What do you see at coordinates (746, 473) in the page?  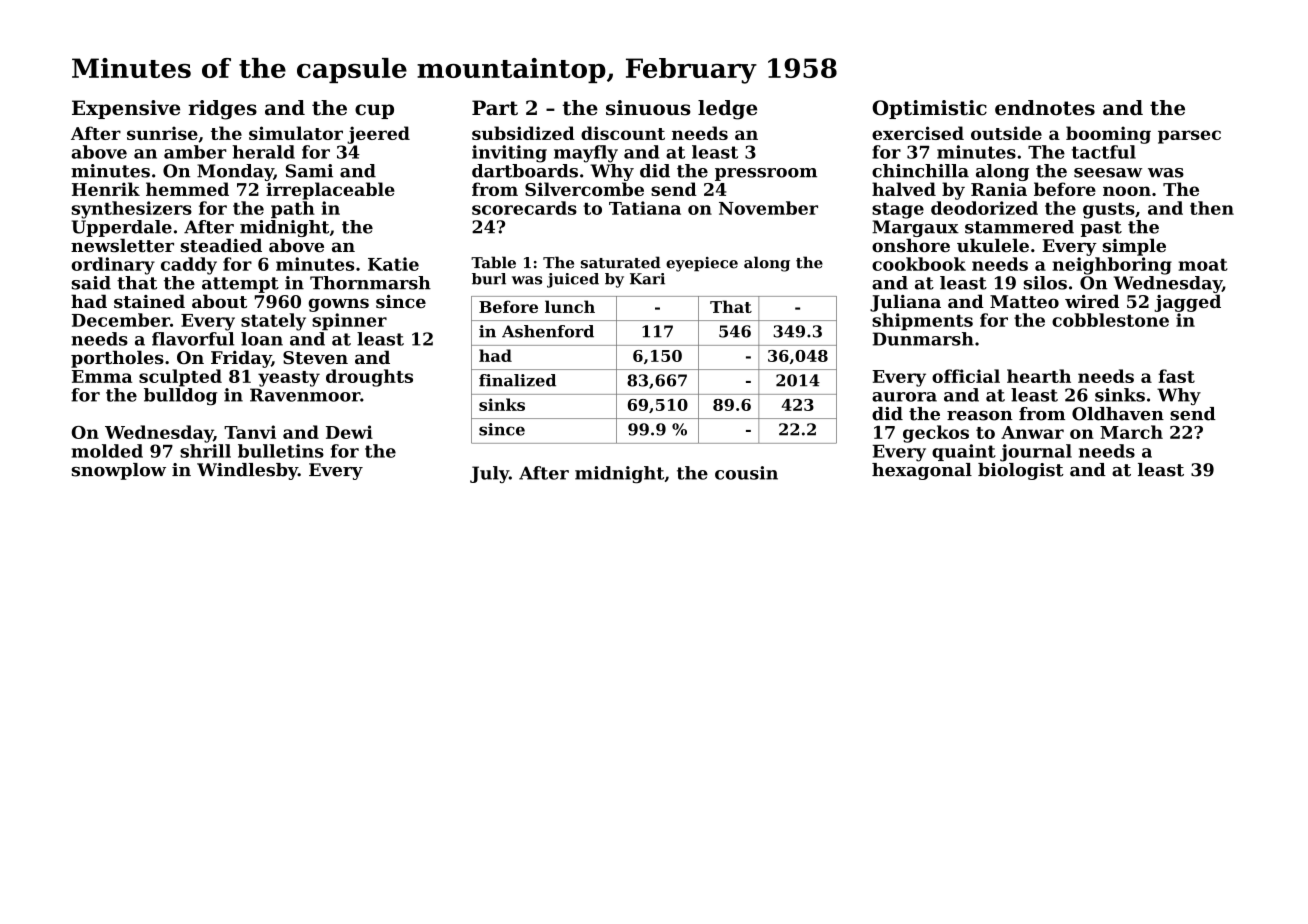 I see `cousin` at bounding box center [746, 473].
